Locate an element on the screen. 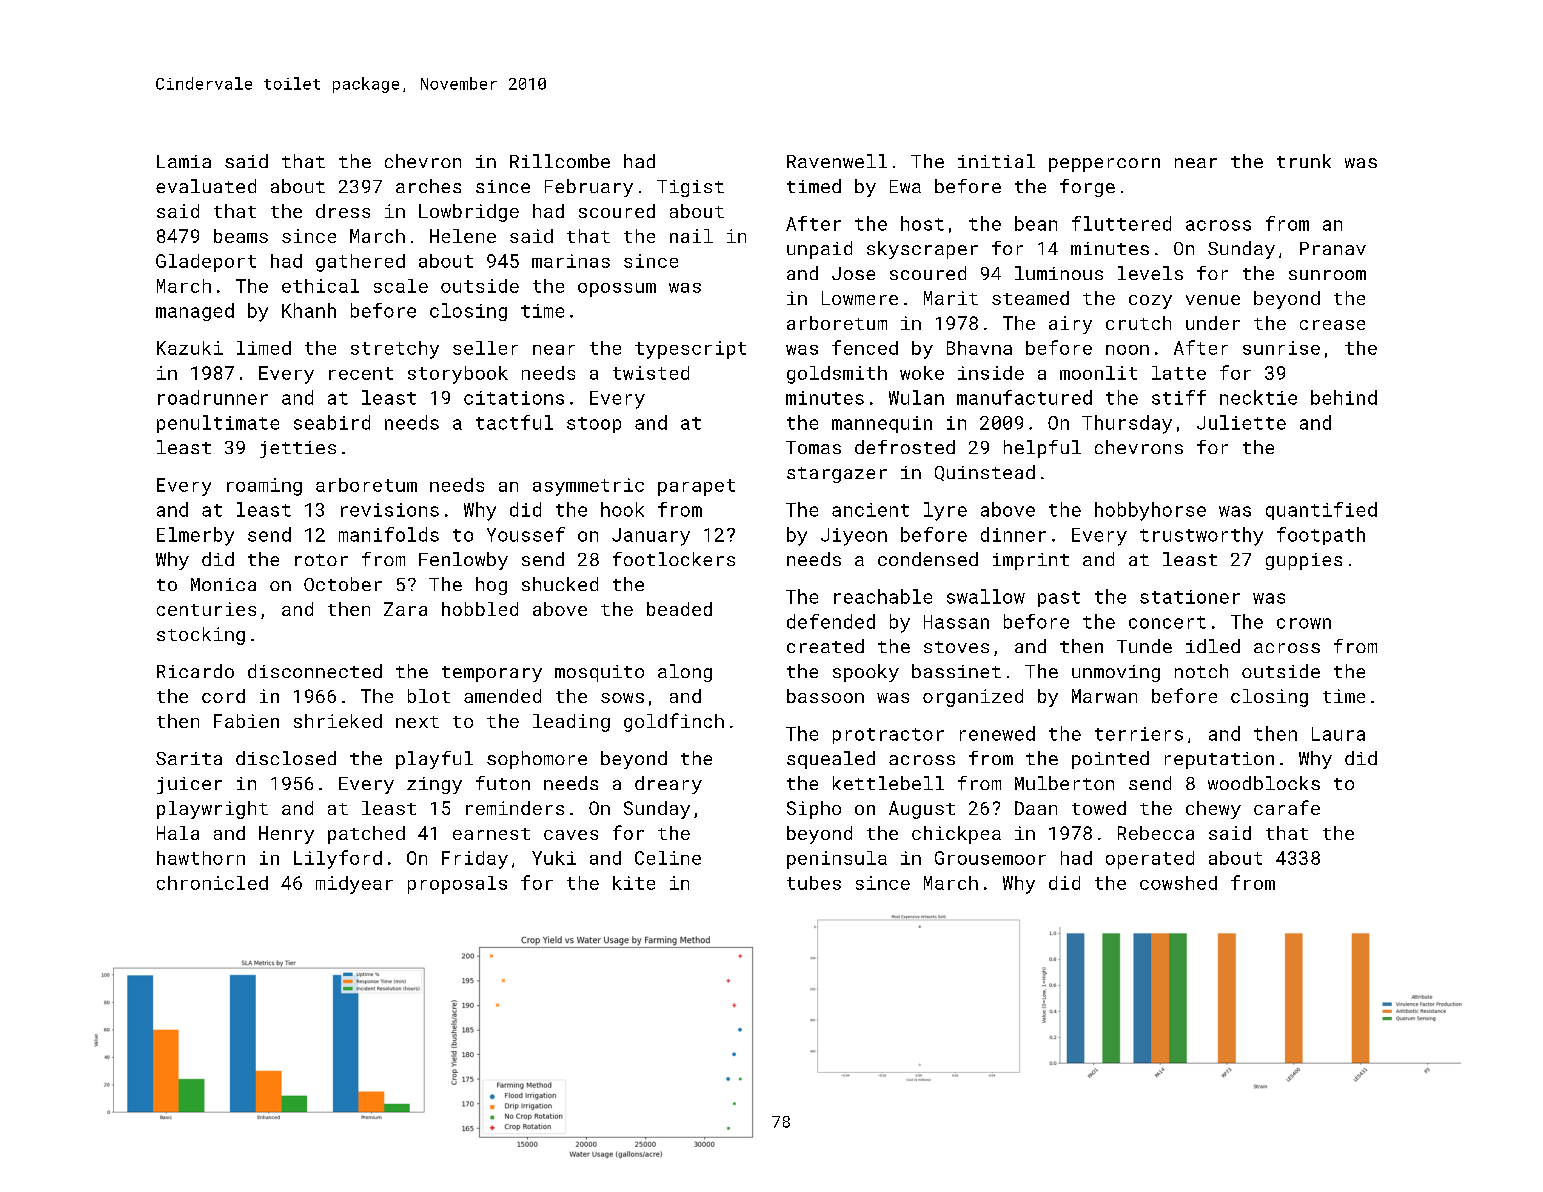 Image resolution: width=1543 pixels, height=1192 pixels. cord is located at coordinates (223, 696).
